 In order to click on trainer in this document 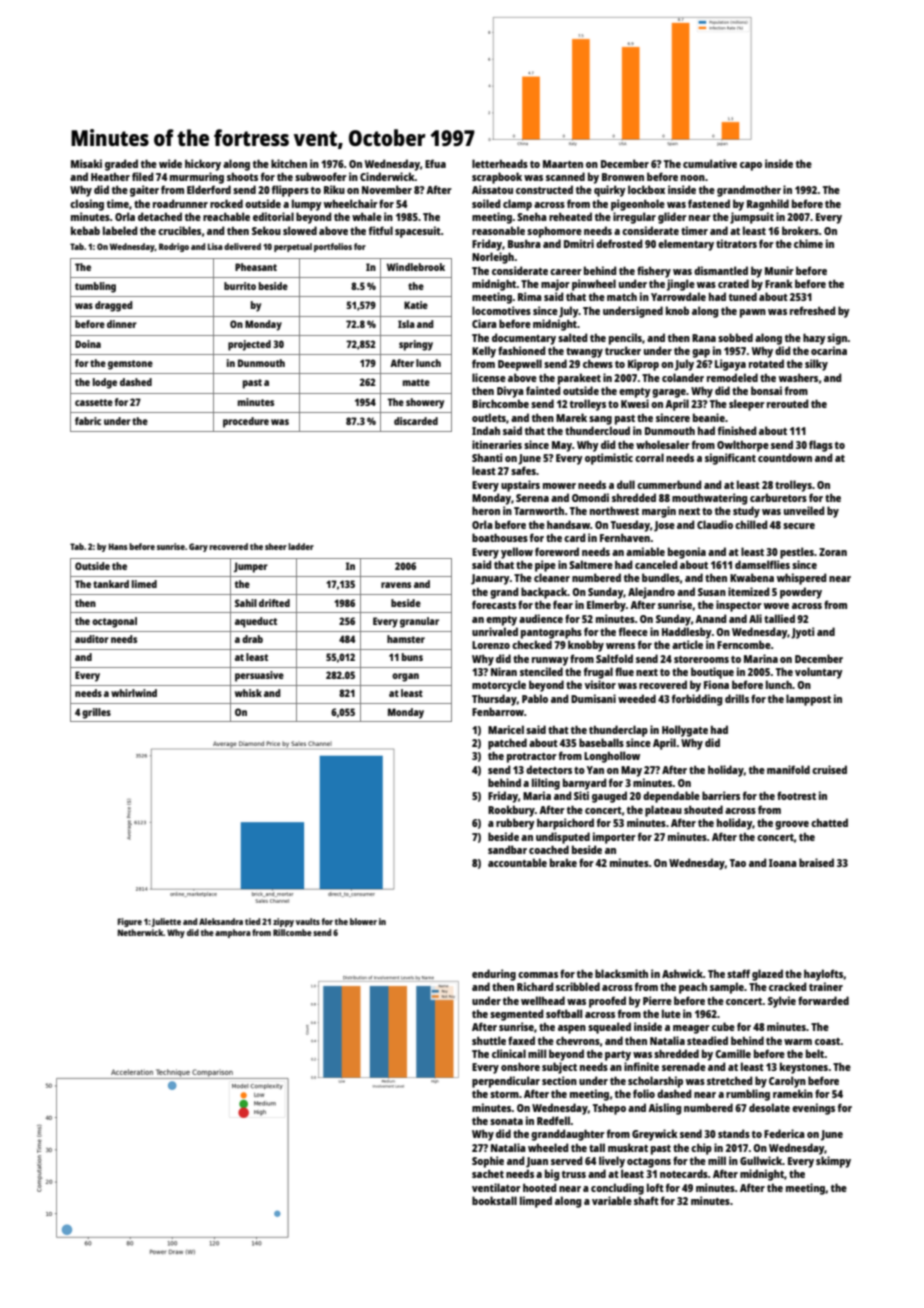, I will do `click(826, 986)`.
